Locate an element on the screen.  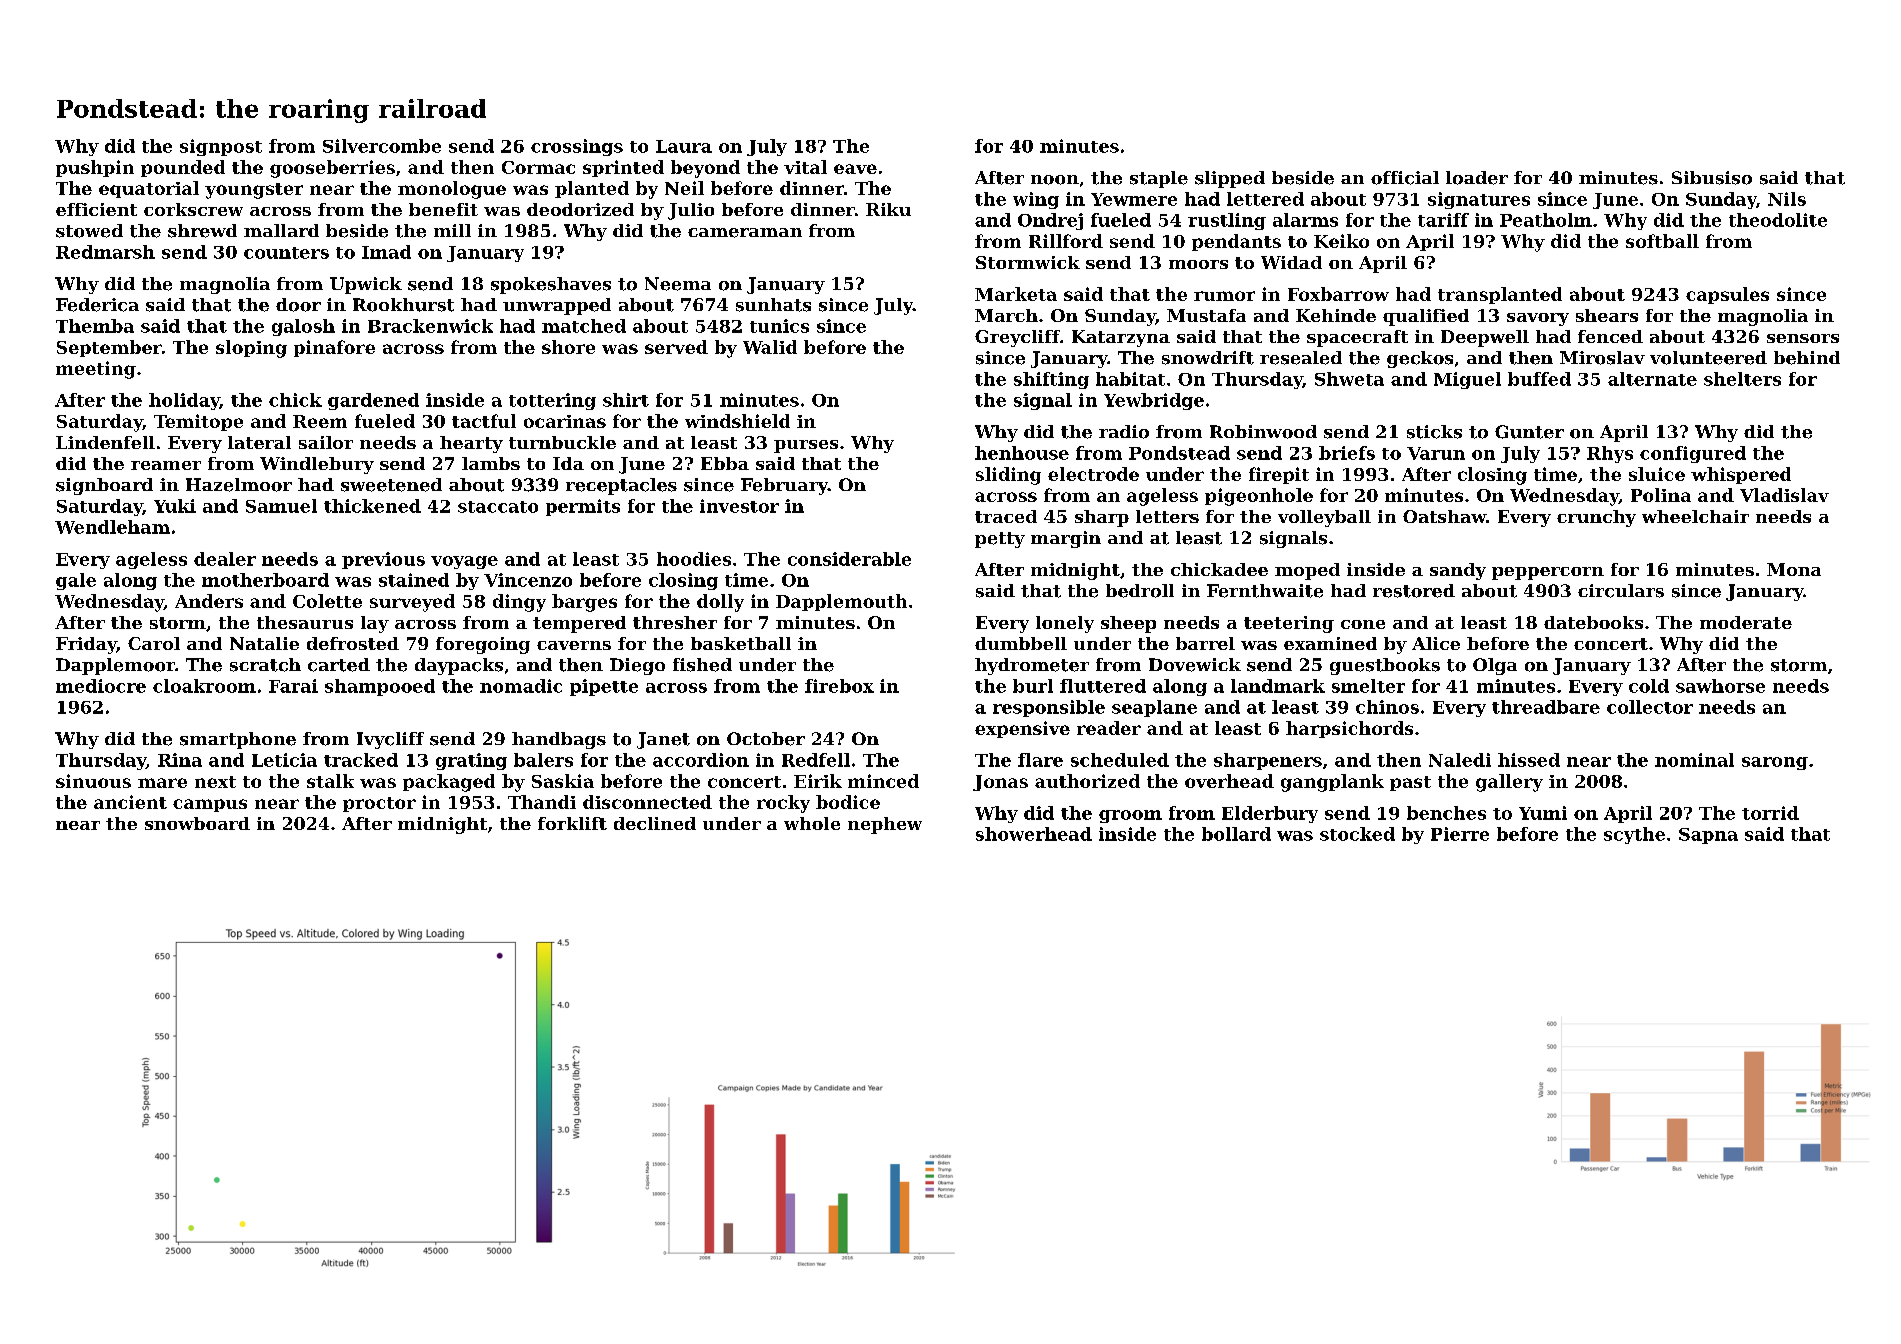
signpost is located at coordinates (221, 147).
